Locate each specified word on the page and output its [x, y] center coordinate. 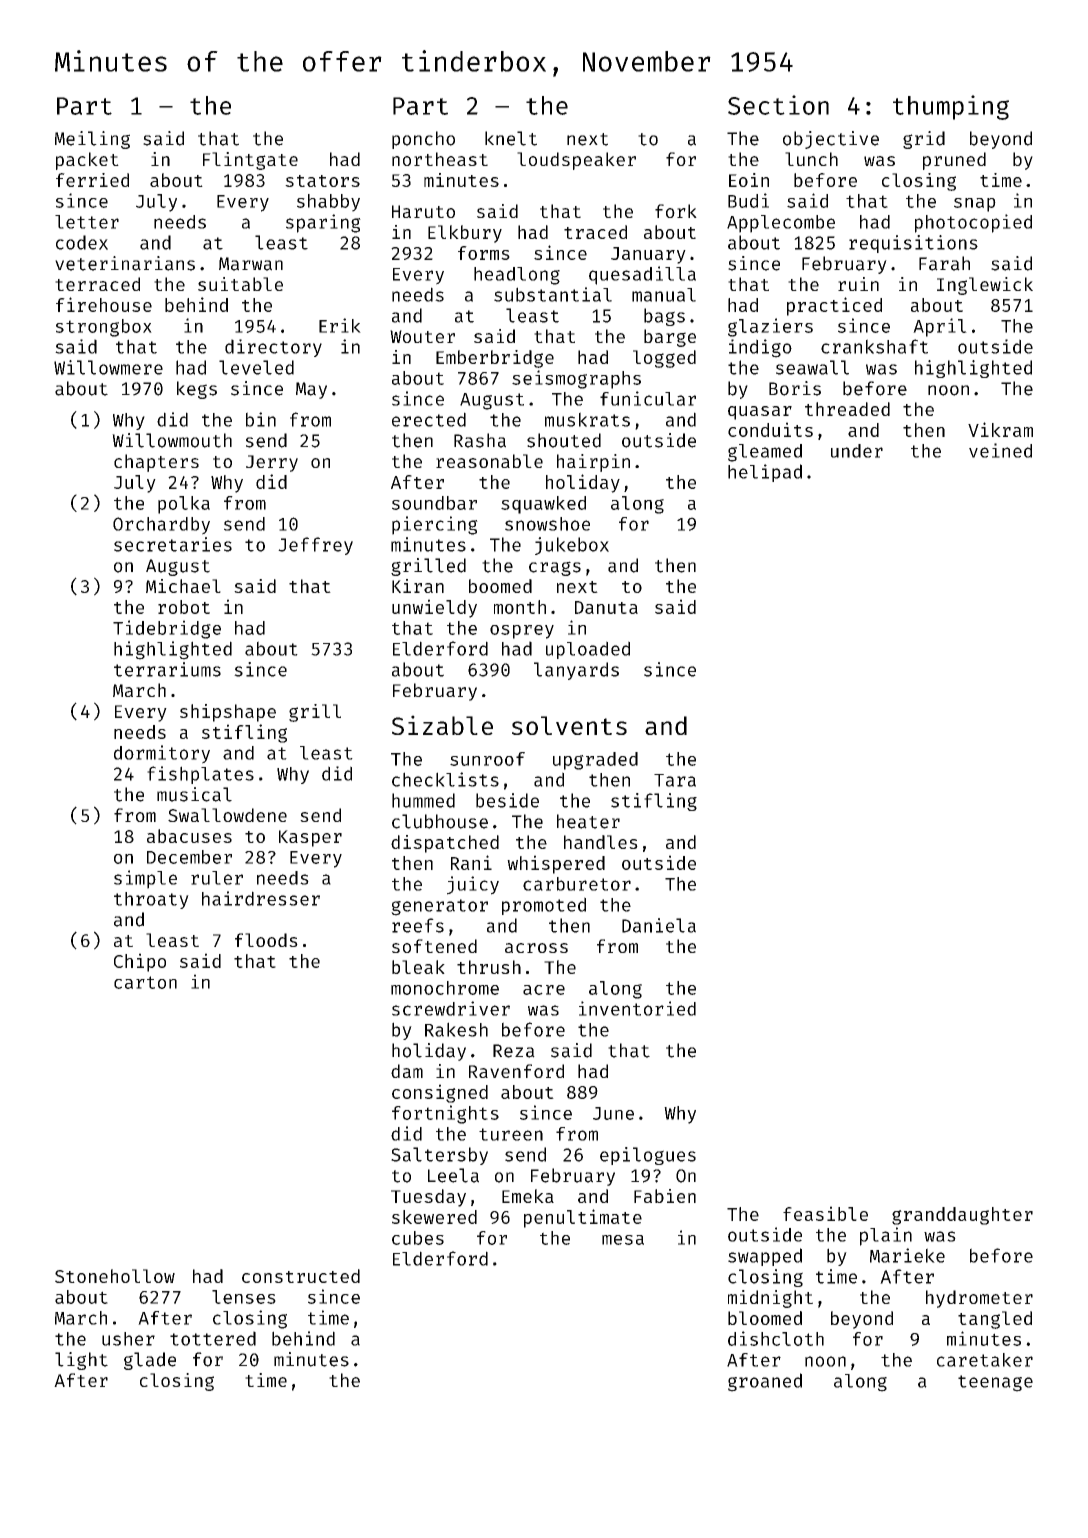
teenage [995, 1383]
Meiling [92, 140]
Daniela [659, 925]
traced [595, 232]
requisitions [913, 244]
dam [407, 1071]
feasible [825, 1213]
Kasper [310, 838]
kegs [197, 390]
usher [128, 1339]
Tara [675, 780]
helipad [765, 473]
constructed [301, 1276]
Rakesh [456, 1029]
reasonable [489, 461]
